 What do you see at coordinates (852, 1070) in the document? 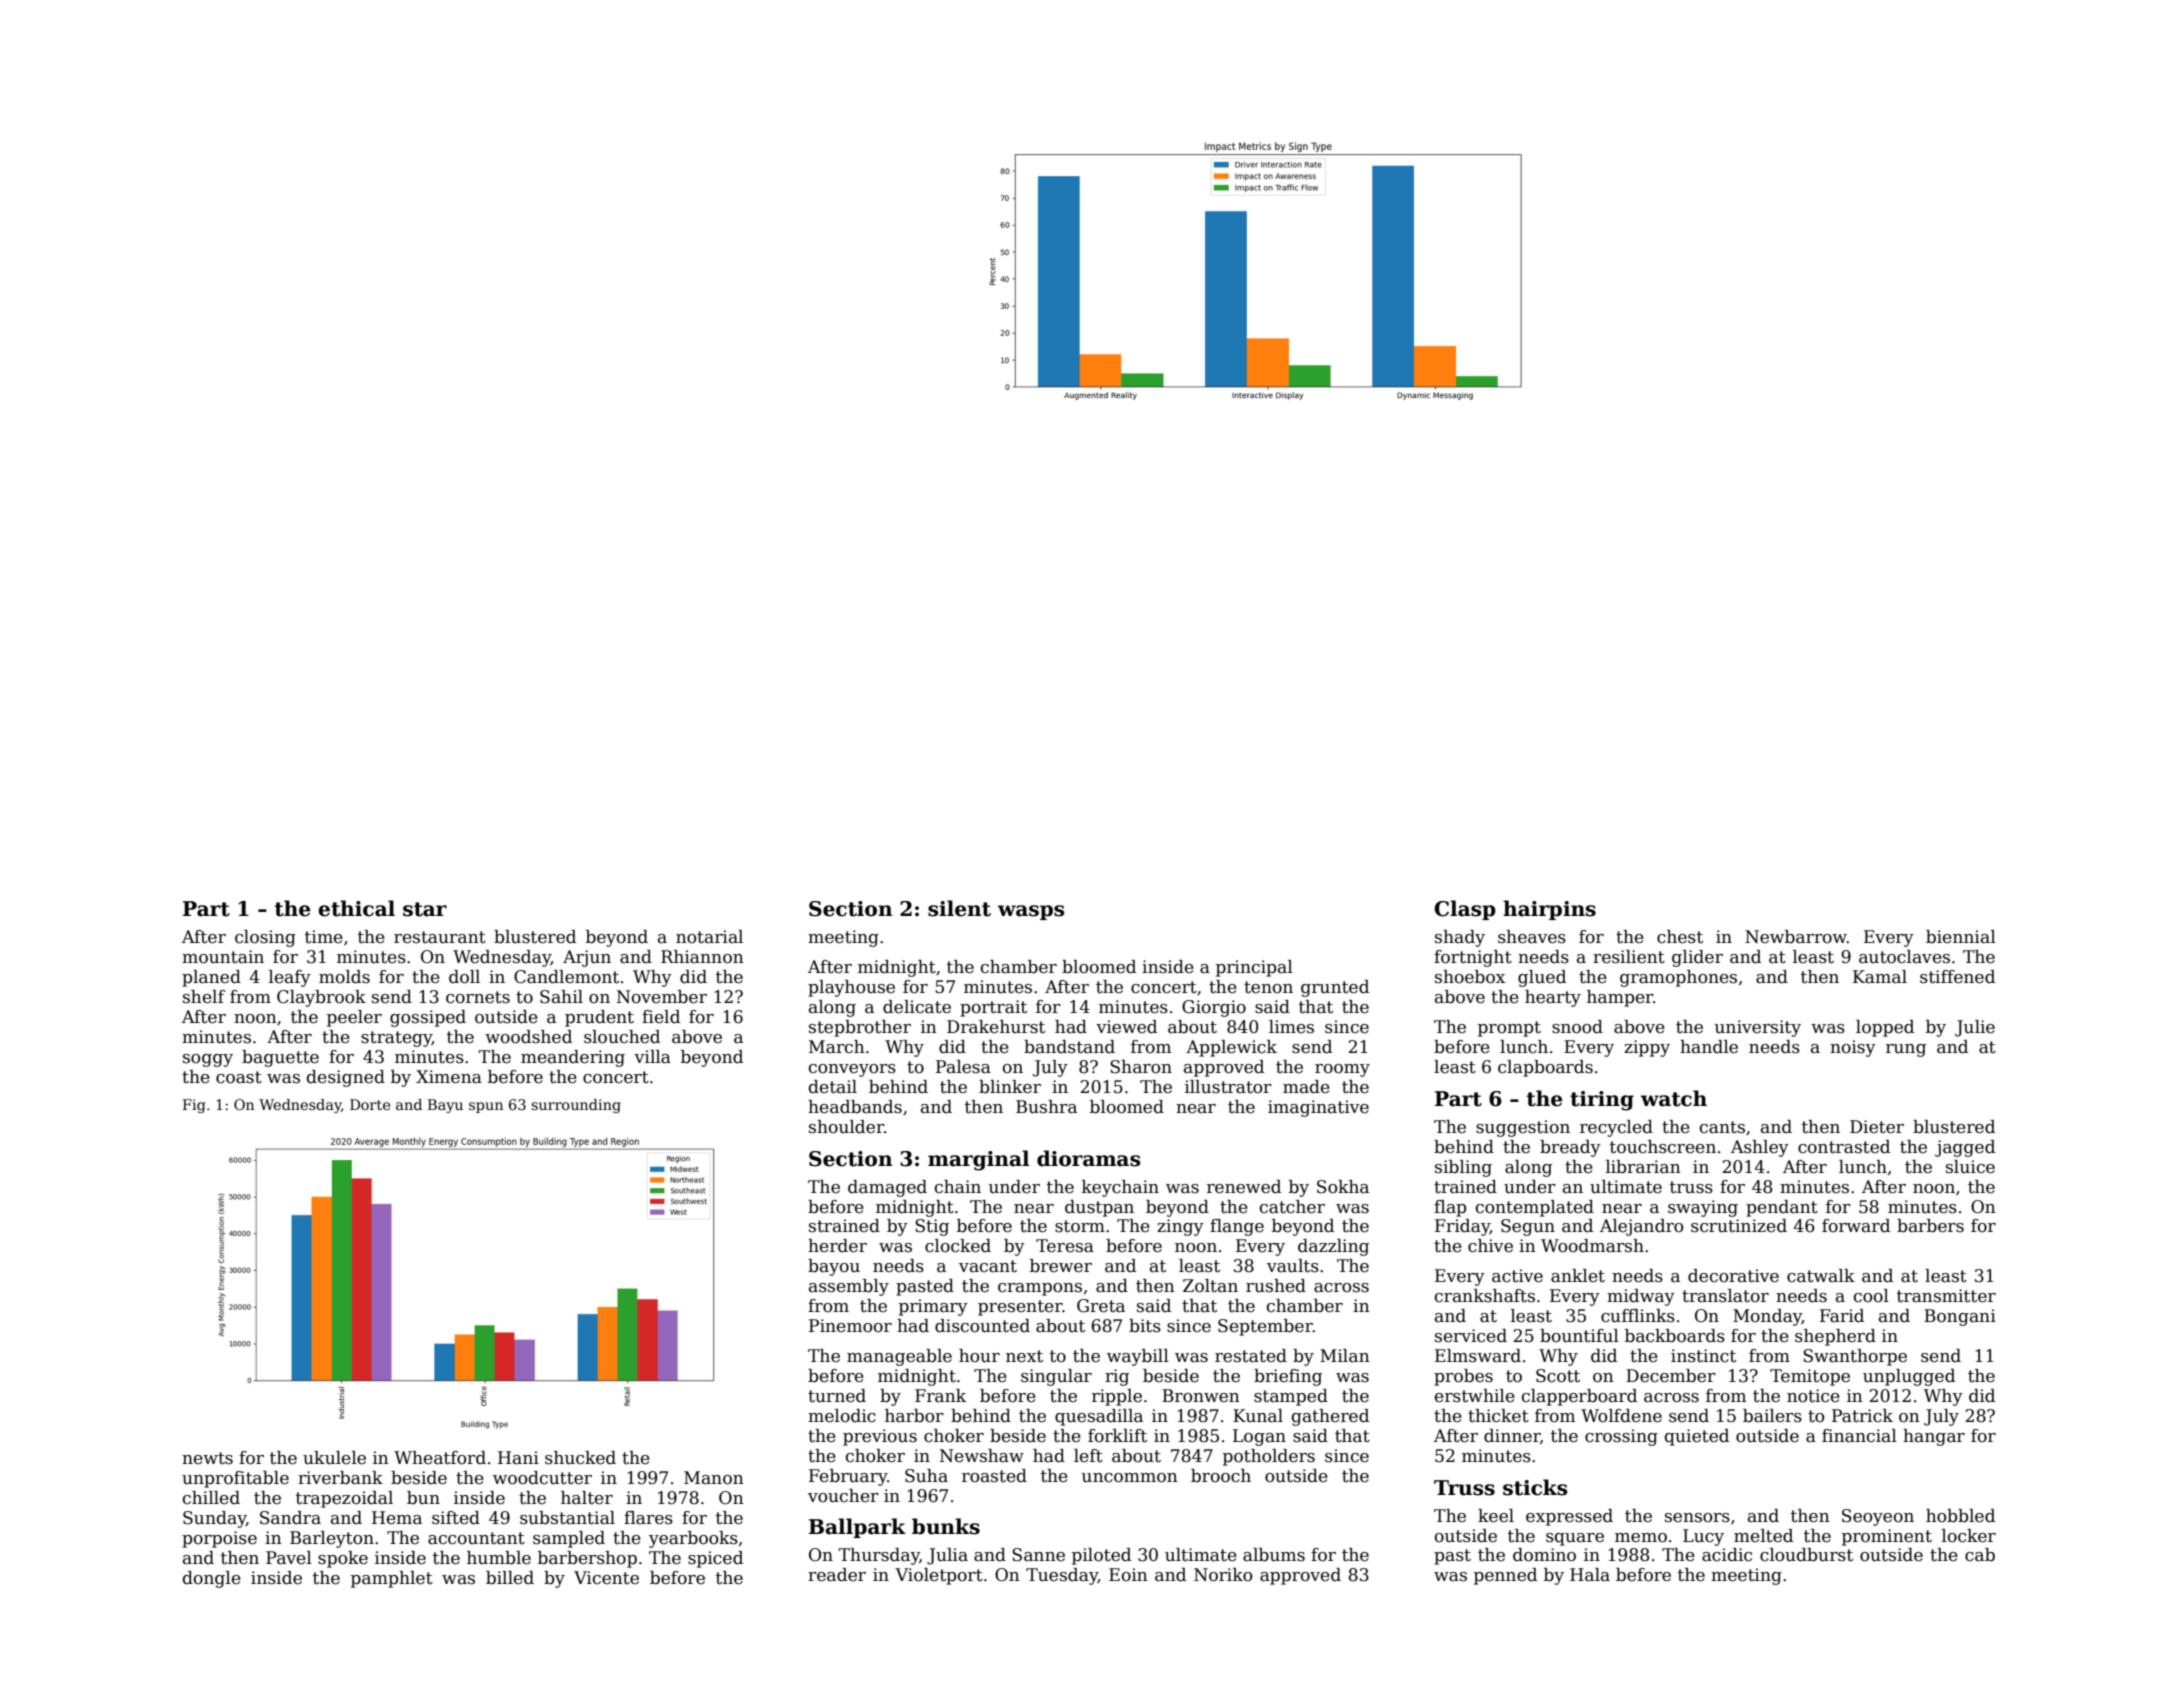
I see `conveyors` at bounding box center [852, 1070].
